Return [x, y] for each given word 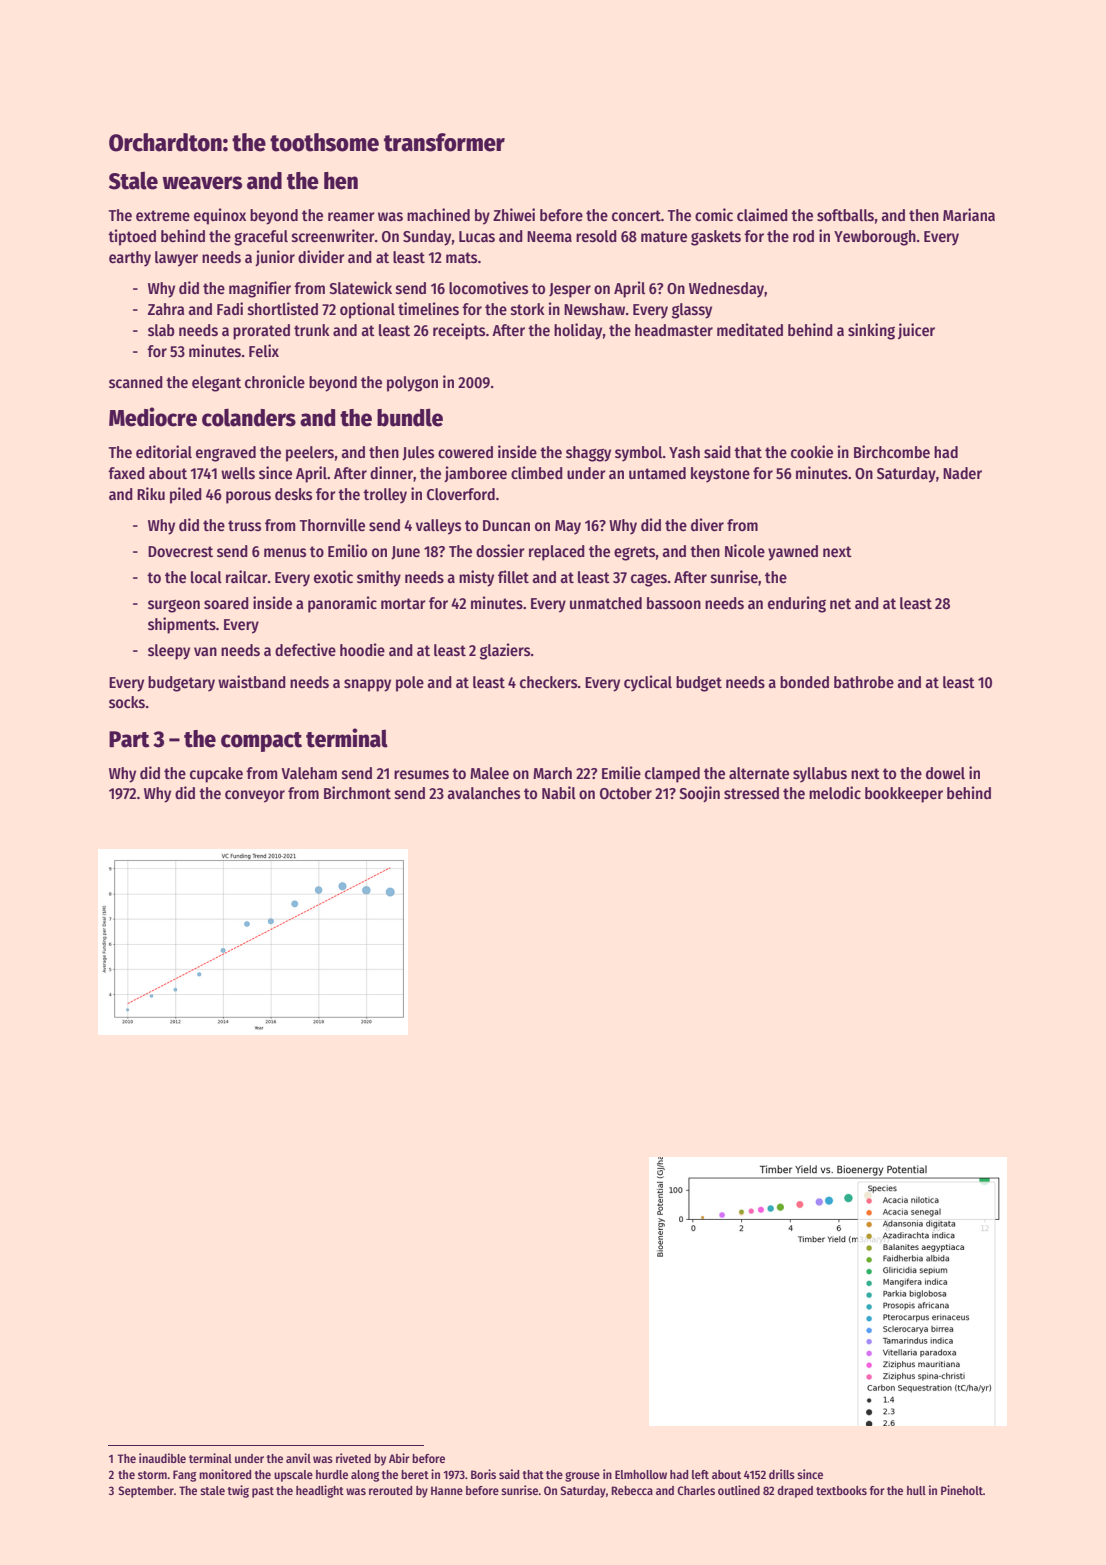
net [840, 603]
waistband [252, 681]
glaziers [505, 651]
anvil [298, 1458]
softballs [845, 215]
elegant [216, 384]
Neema [549, 237]
